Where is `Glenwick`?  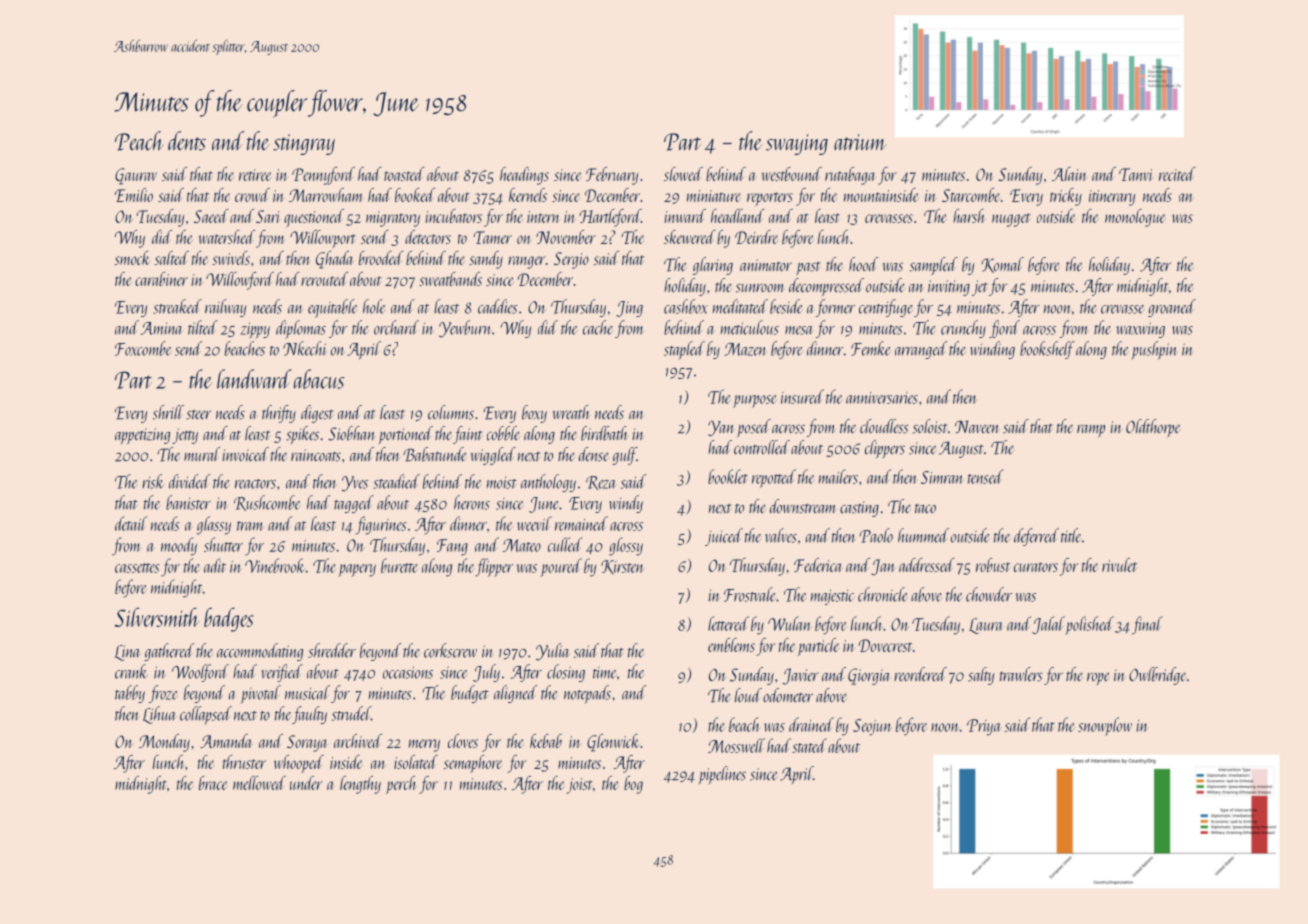
Glenwick is located at coordinates (613, 743).
